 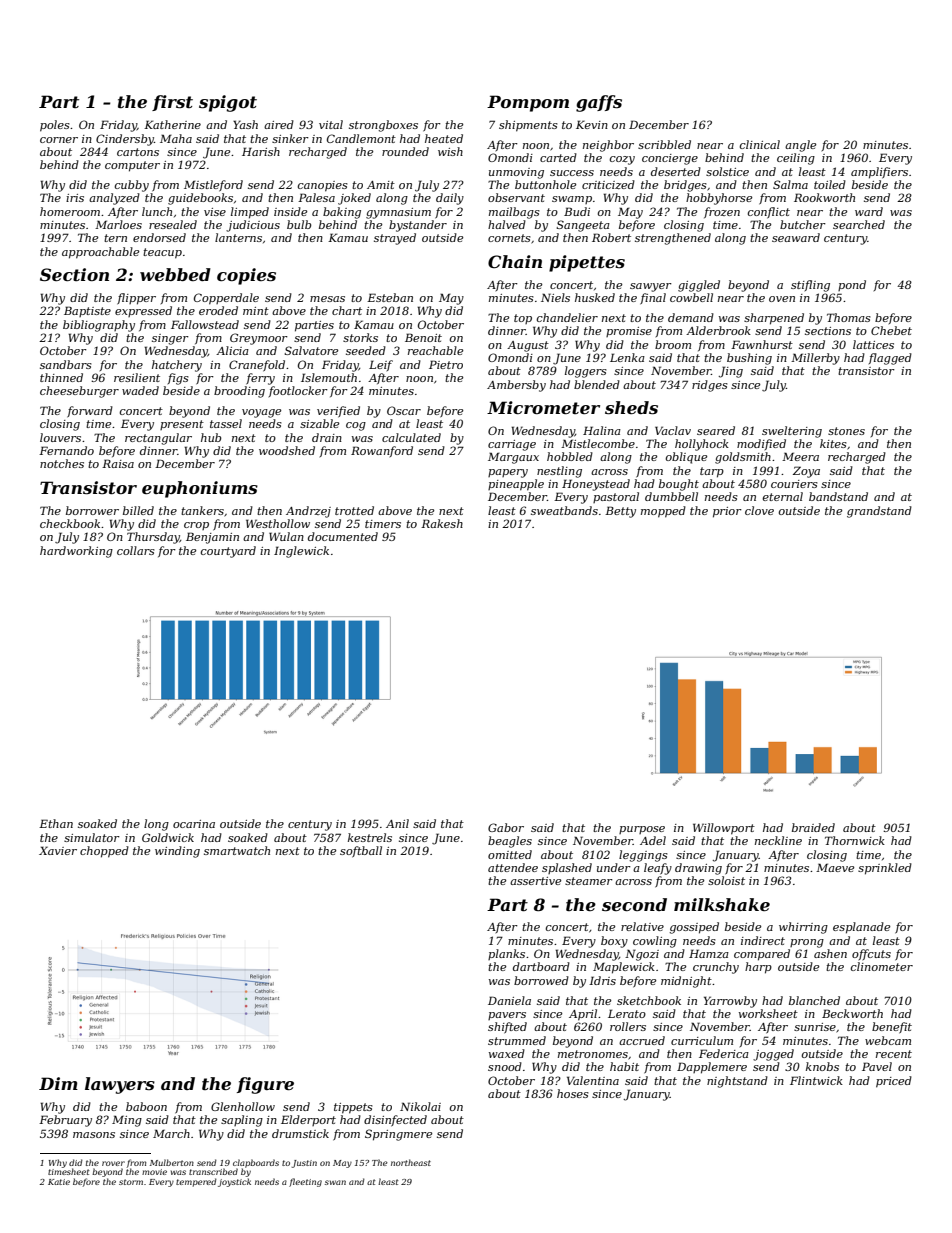 What do you see at coordinates (327, 299) in the page?
I see `mesas` at bounding box center [327, 299].
